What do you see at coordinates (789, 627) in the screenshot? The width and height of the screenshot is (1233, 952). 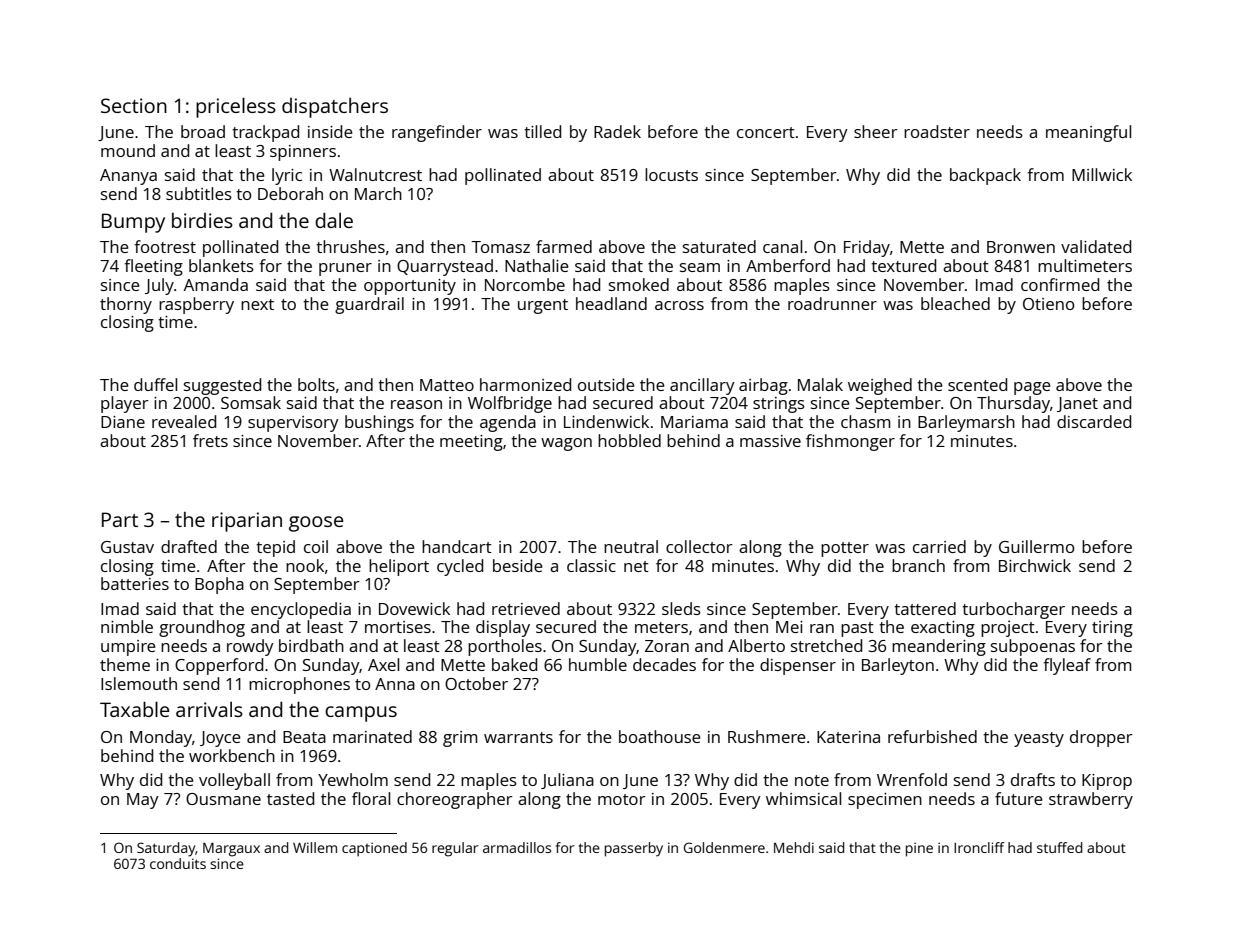 I see `Mei` at bounding box center [789, 627].
